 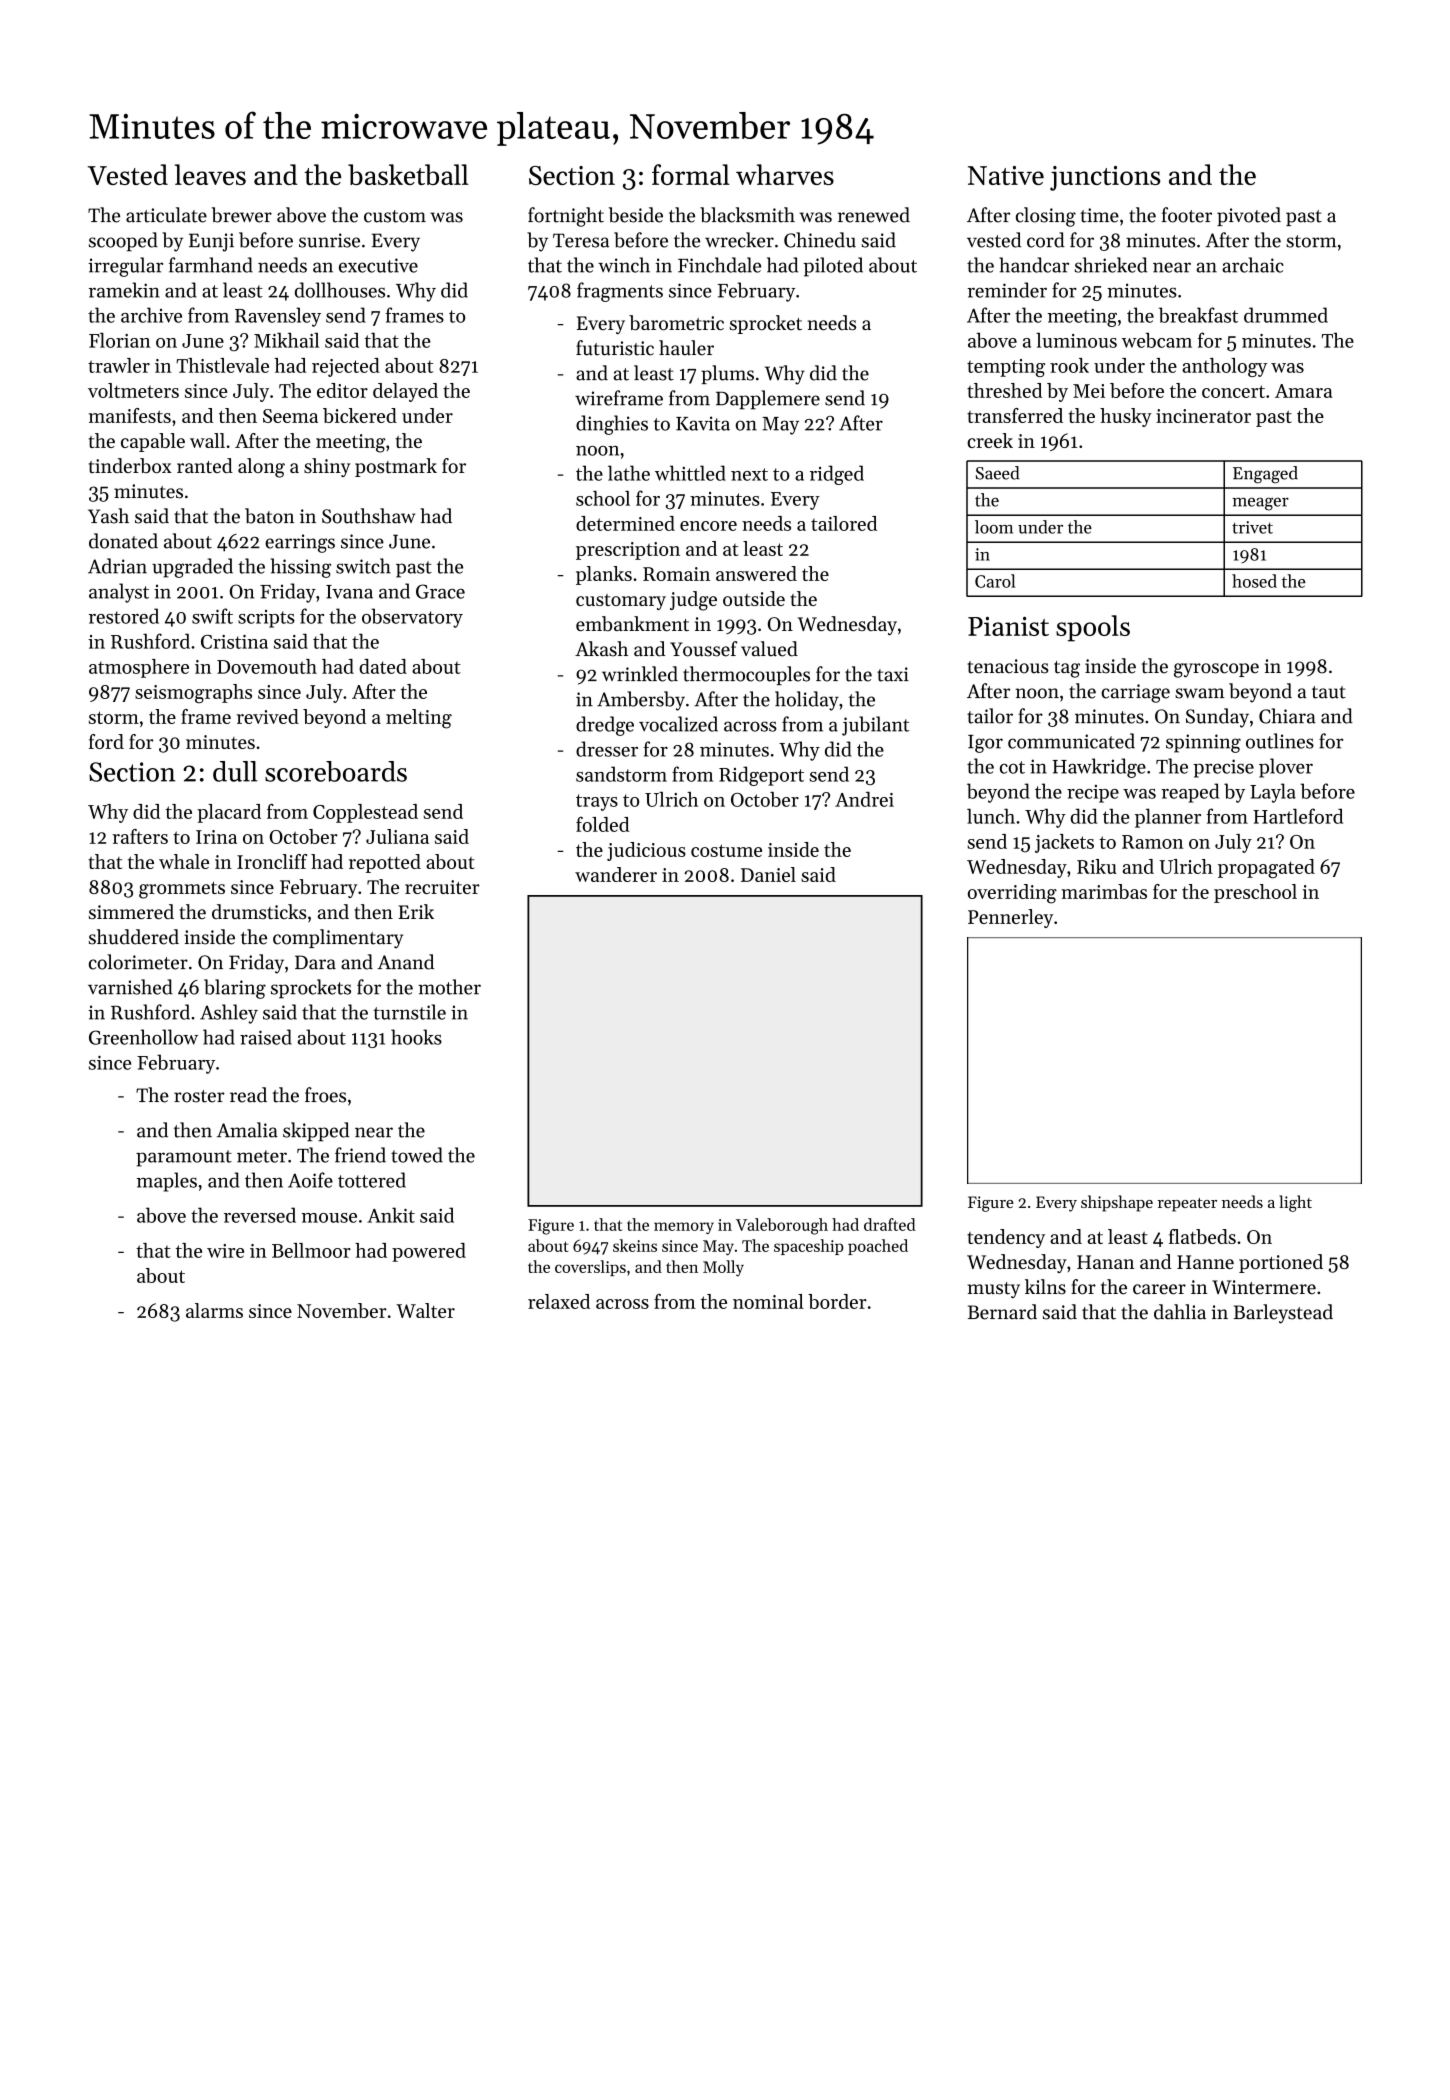 I want to click on Daniel, so click(x=768, y=874).
